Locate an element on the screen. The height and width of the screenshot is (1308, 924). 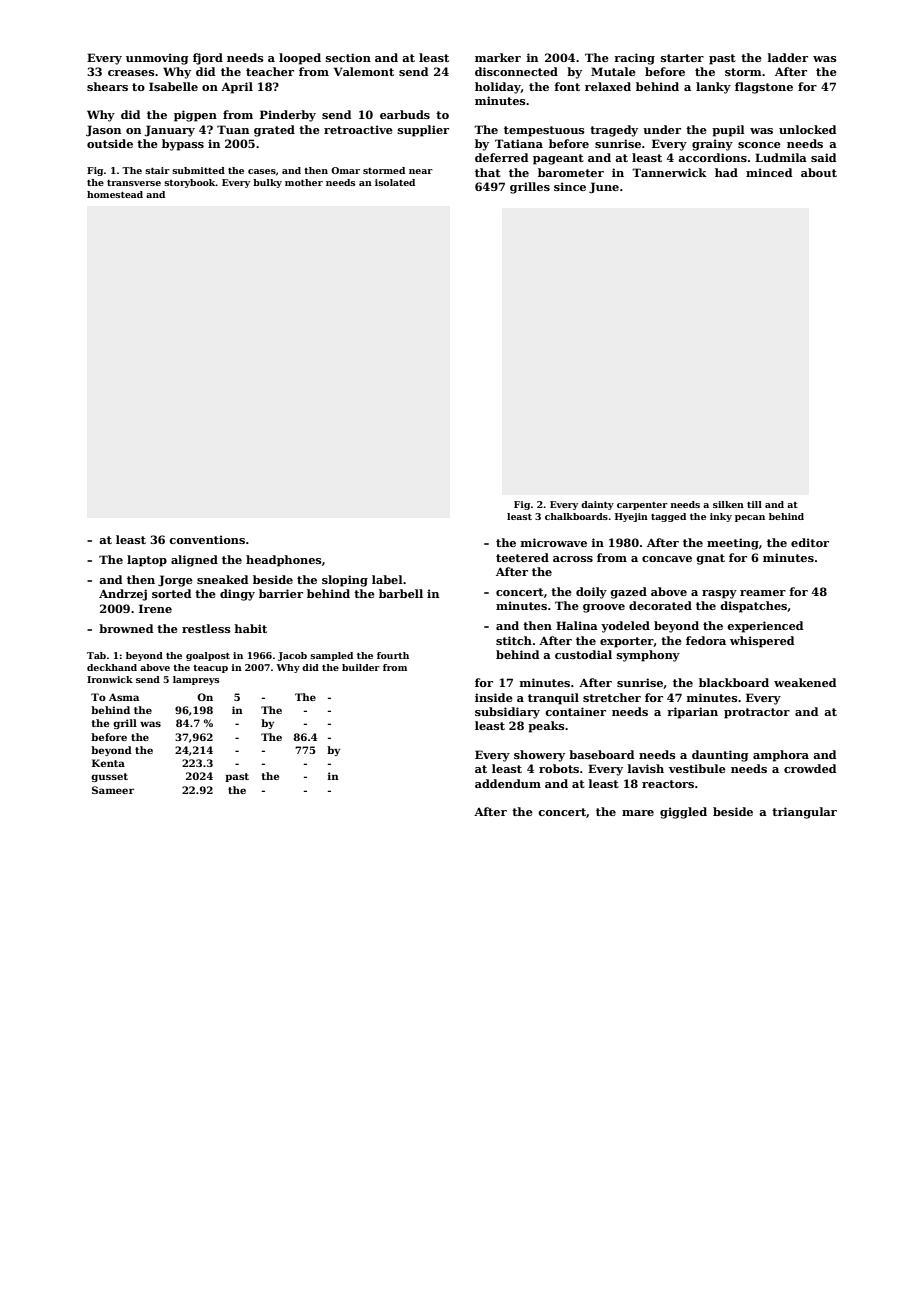
dainty is located at coordinates (597, 505).
